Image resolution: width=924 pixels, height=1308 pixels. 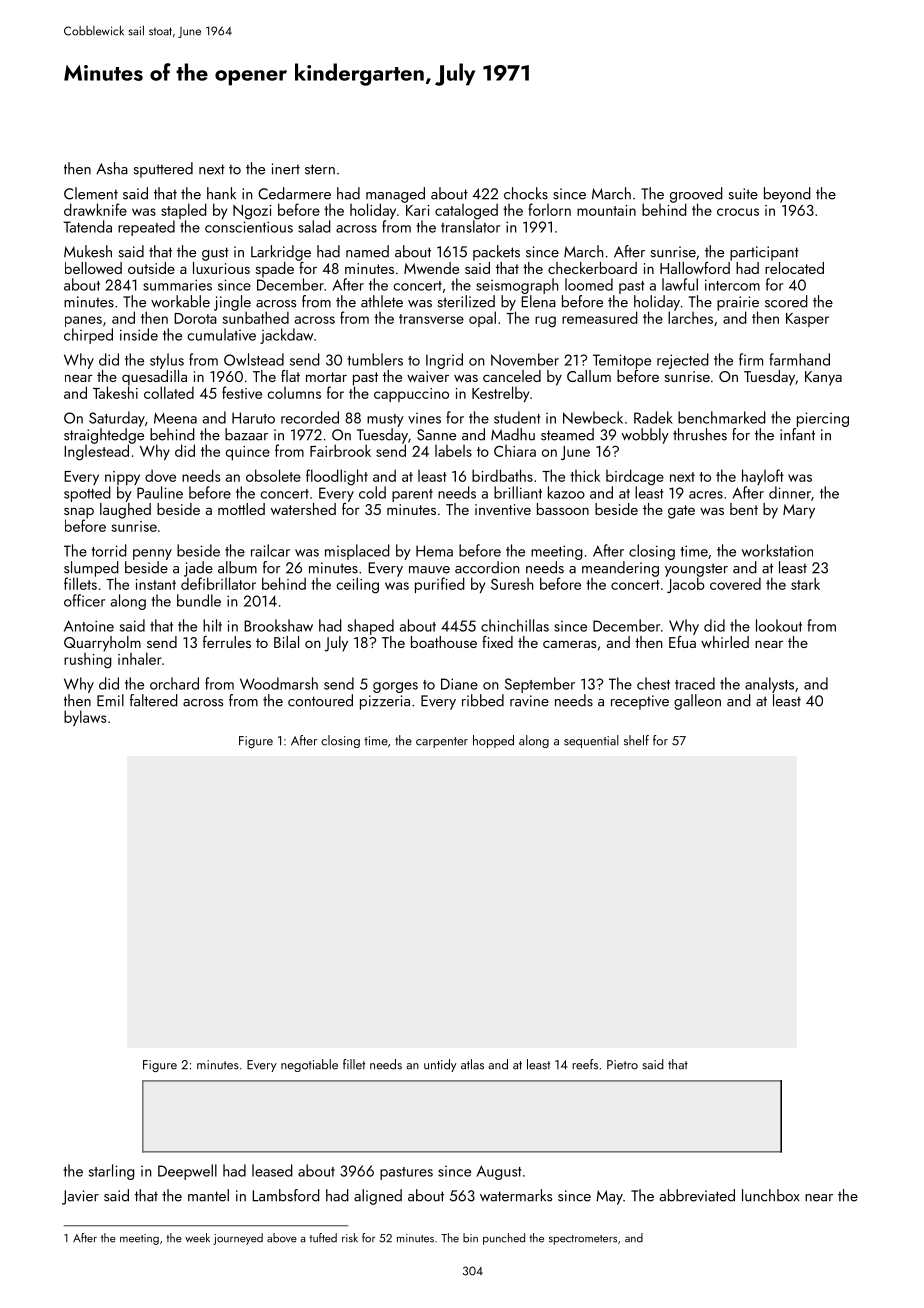 I want to click on flat, so click(x=290, y=376).
